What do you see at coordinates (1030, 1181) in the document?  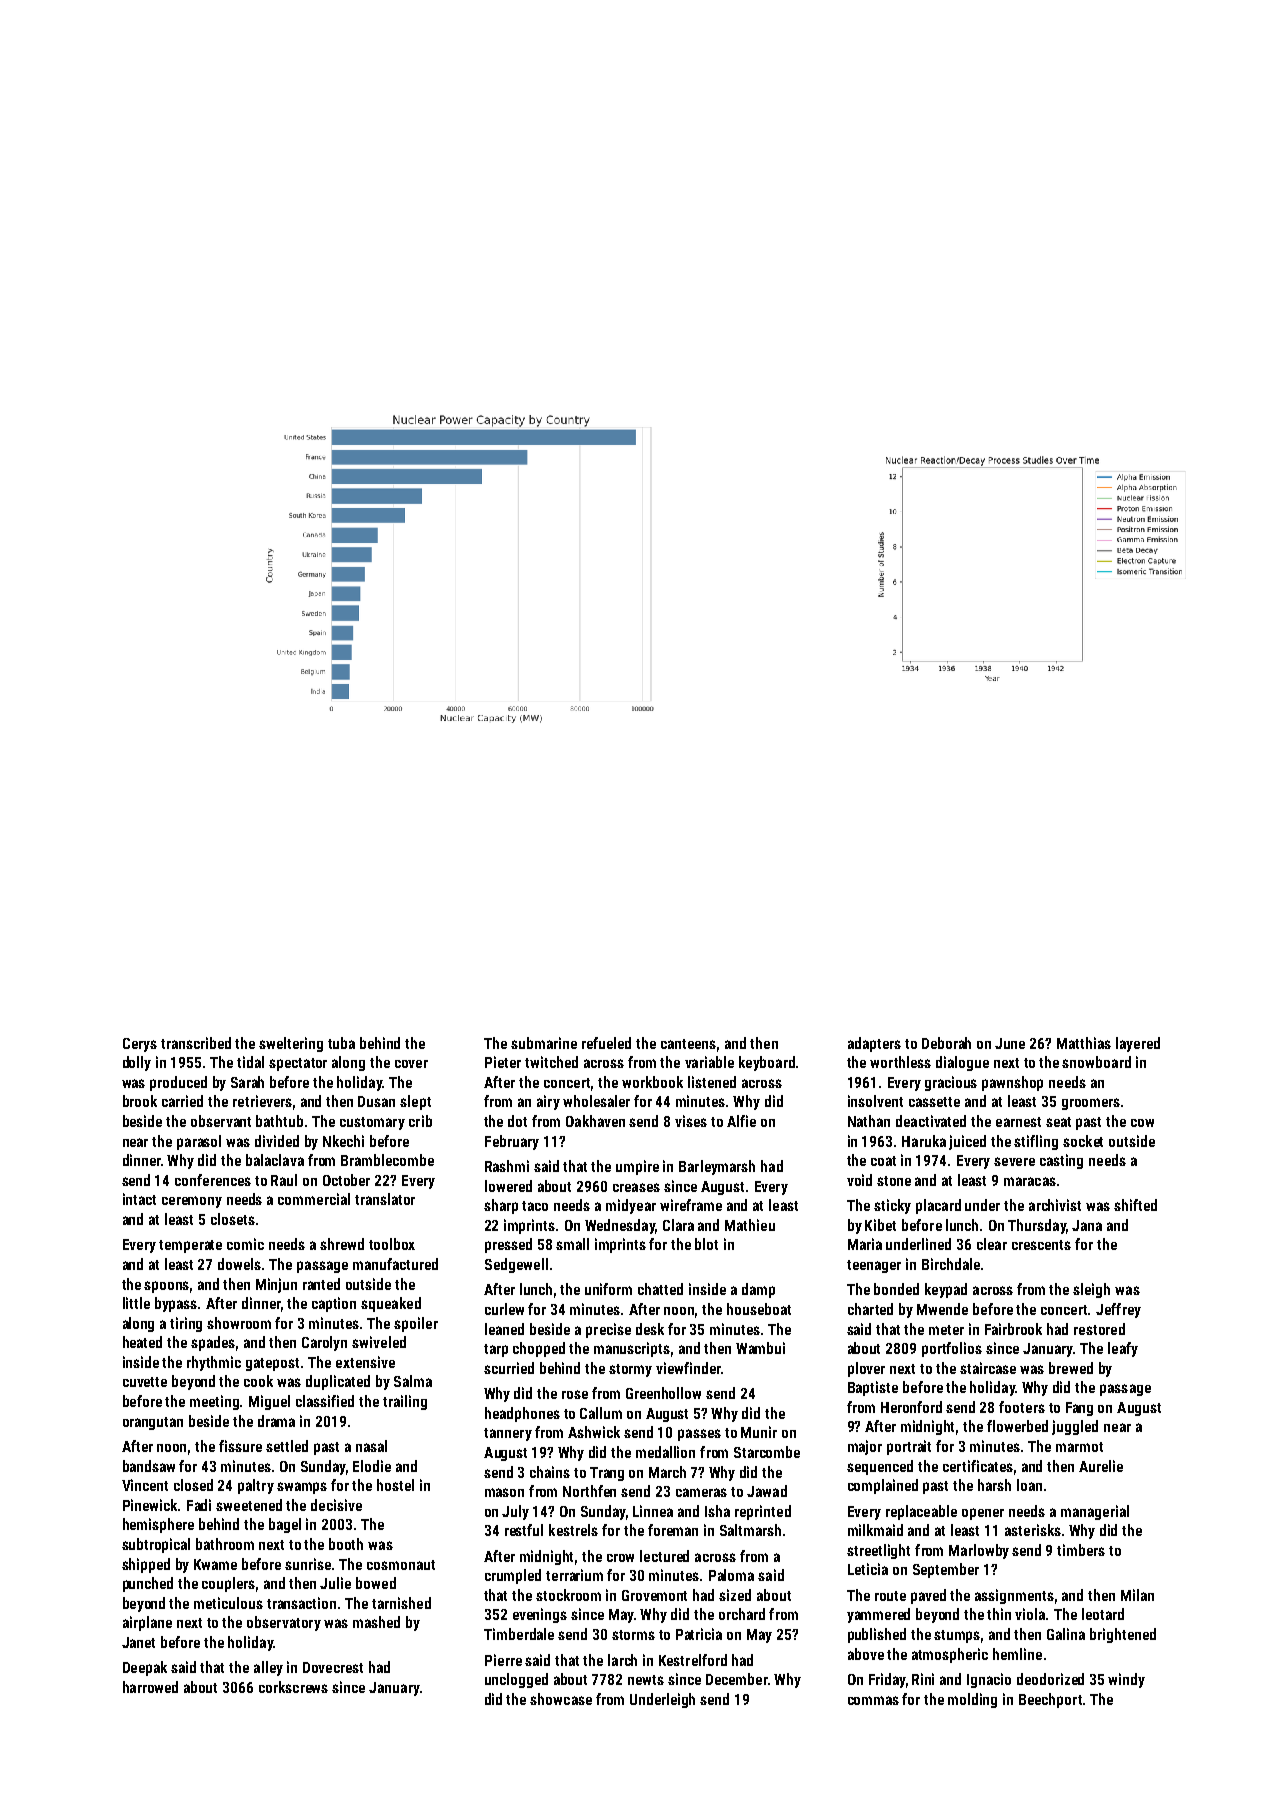 I see `maracas` at bounding box center [1030, 1181].
